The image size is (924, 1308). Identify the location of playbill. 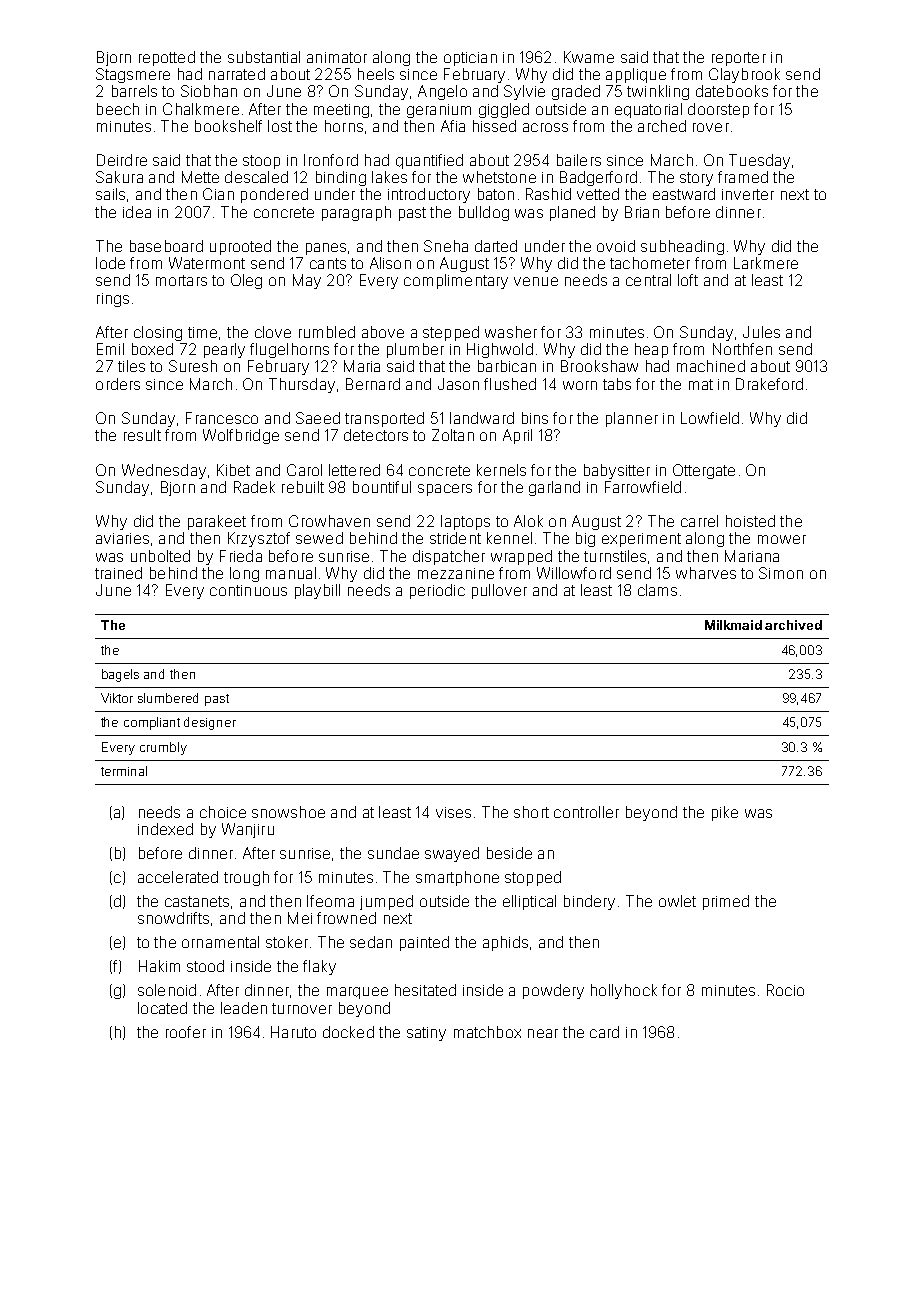
(317, 591).
